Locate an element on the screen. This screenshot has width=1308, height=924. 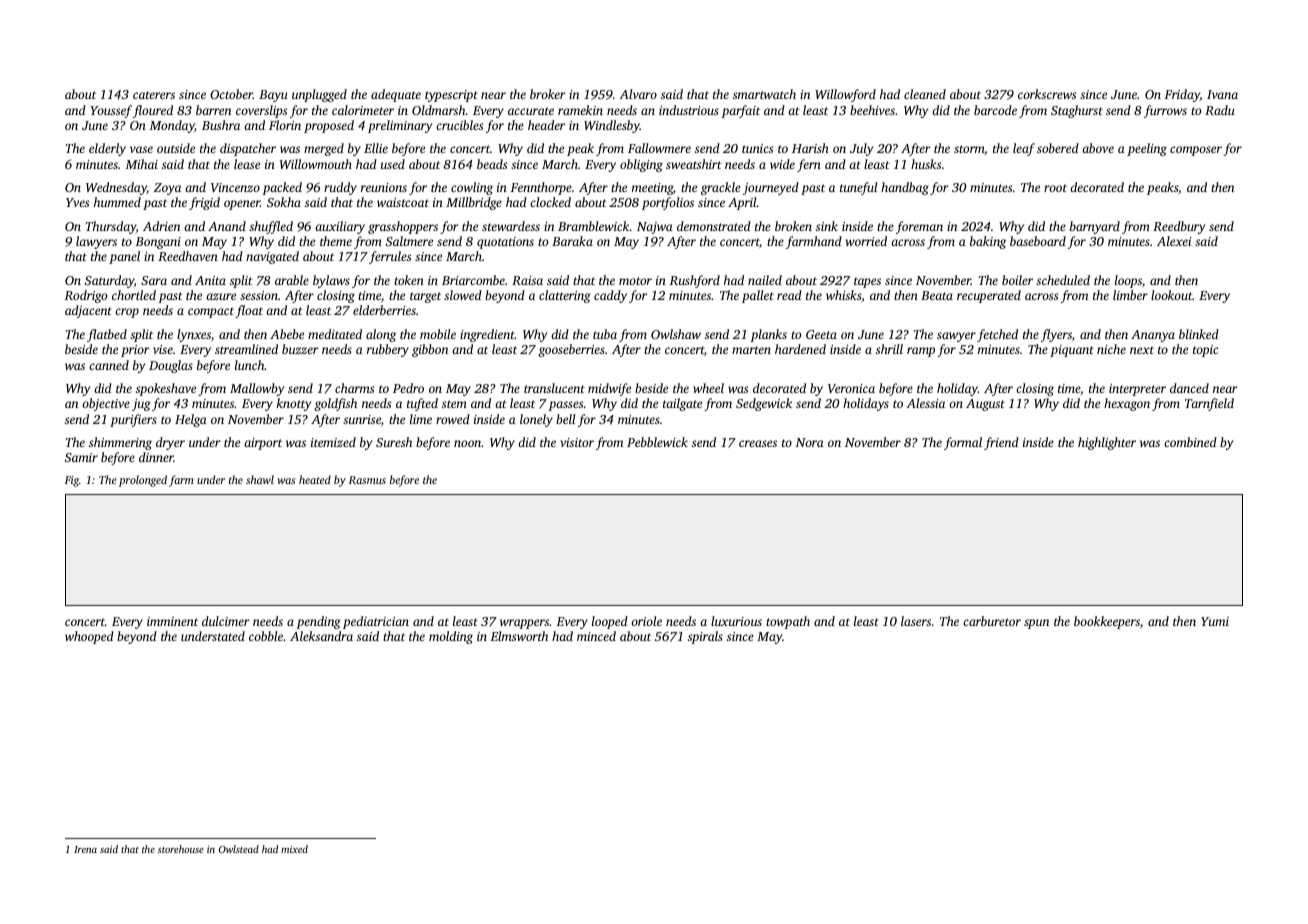
root is located at coordinates (1055, 188).
